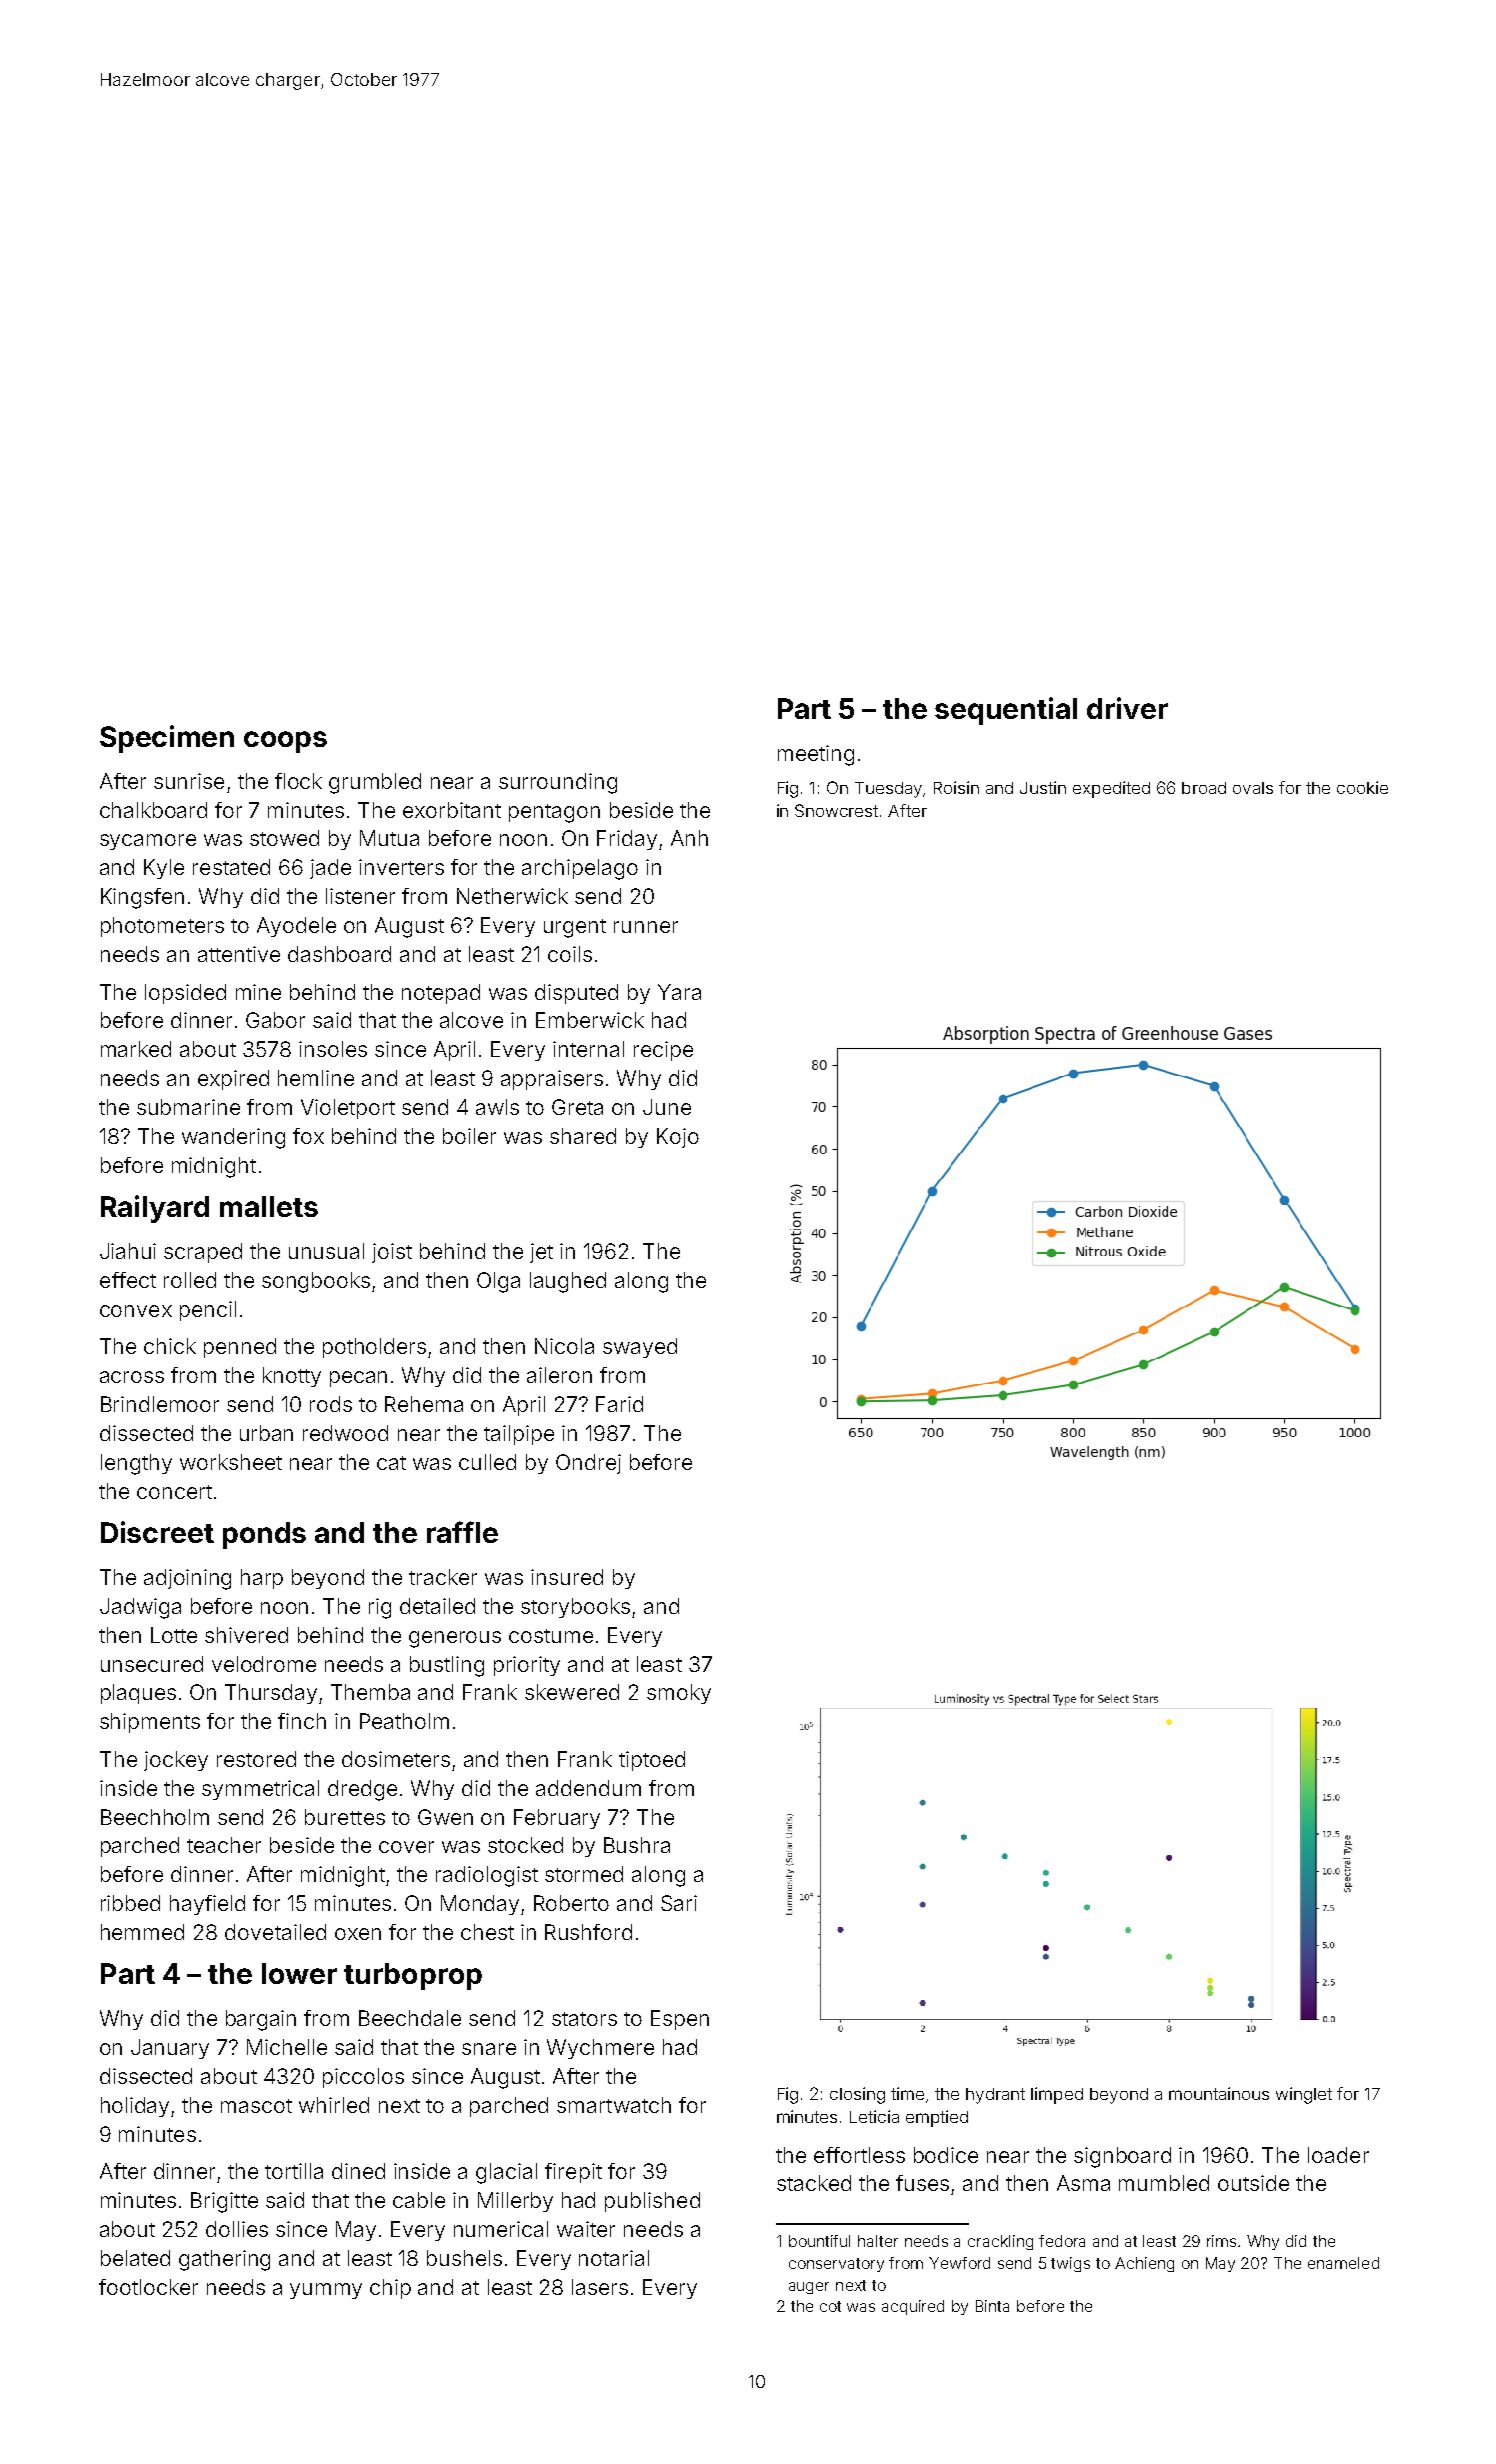 This image has height=2464, width=1496. What do you see at coordinates (189, 781) in the image?
I see `sunrise` at bounding box center [189, 781].
